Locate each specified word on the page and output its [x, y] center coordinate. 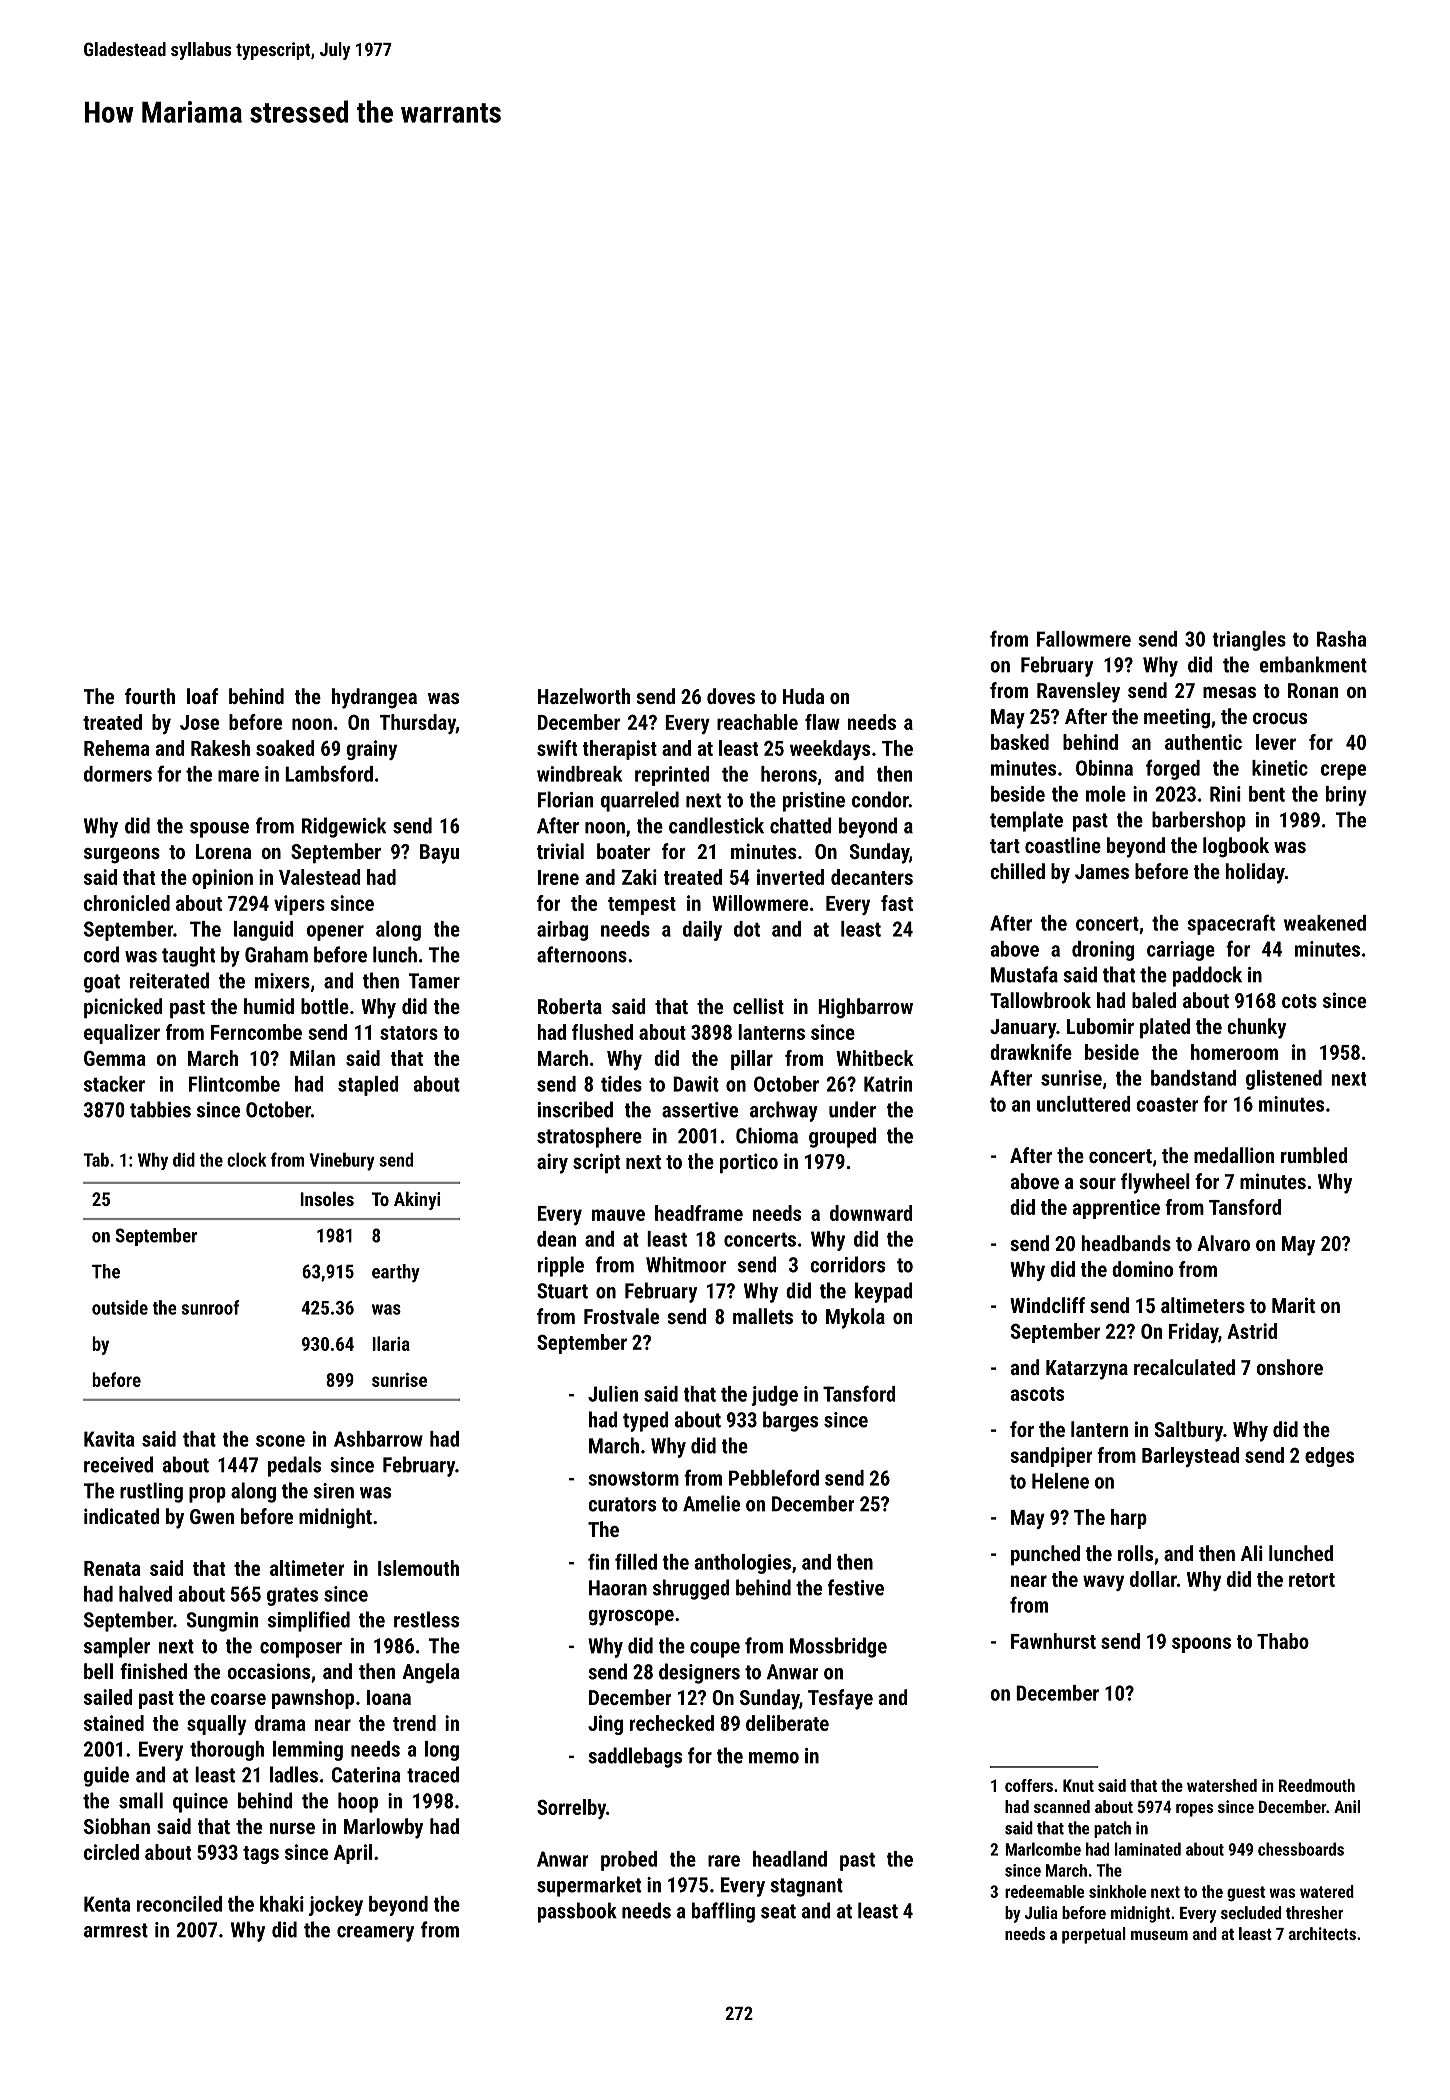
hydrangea [374, 698]
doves [731, 696]
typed [646, 1421]
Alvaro [1223, 1243]
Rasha [1341, 639]
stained [114, 1723]
